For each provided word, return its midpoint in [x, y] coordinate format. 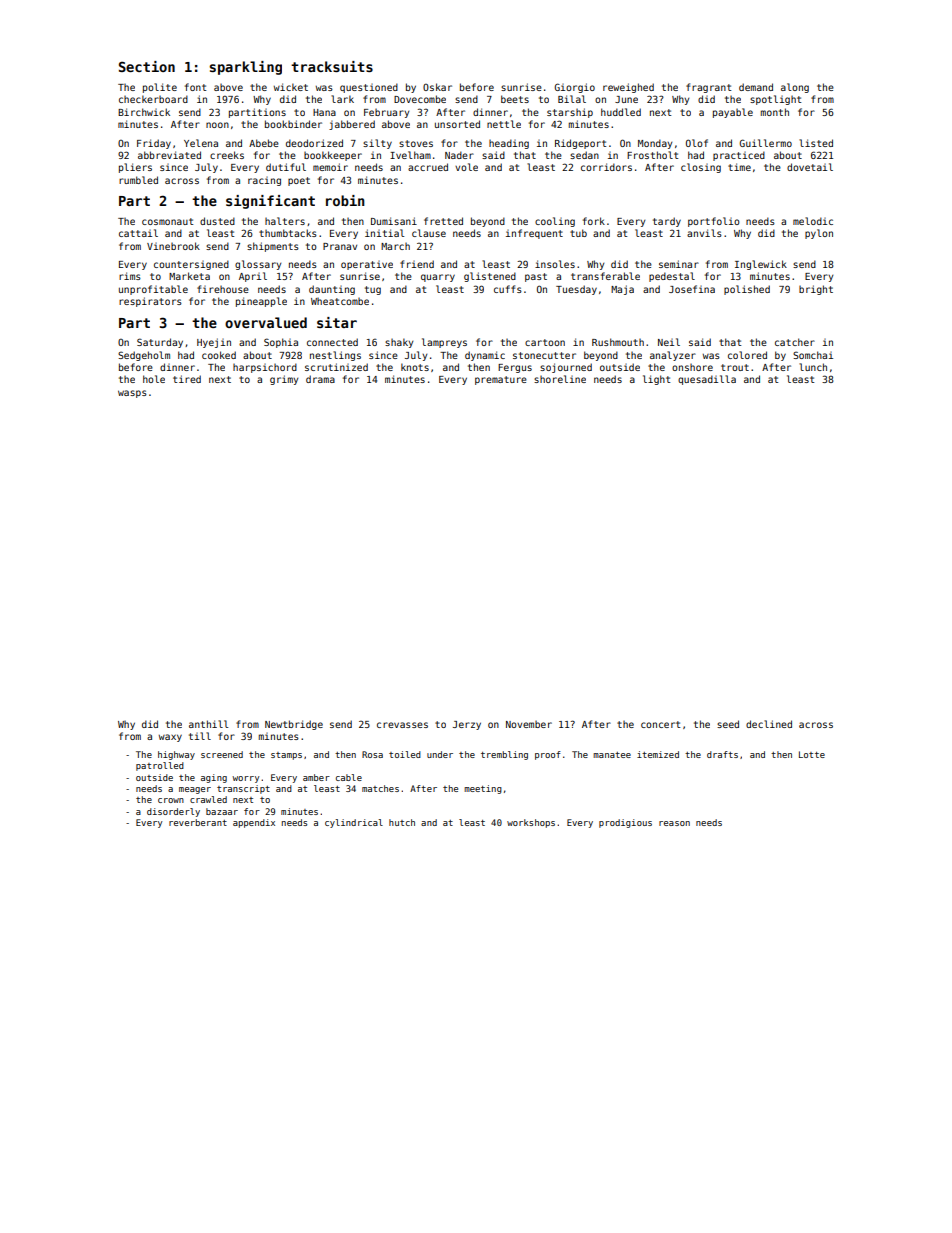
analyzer [673, 356]
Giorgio [574, 88]
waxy [170, 738]
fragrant [708, 88]
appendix [254, 823]
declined [769, 724]
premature [501, 380]
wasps [132, 394]
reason [674, 823]
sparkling [246, 68]
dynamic [485, 356]
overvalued [266, 322]
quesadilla [707, 380]
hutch [402, 822]
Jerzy [467, 725]
